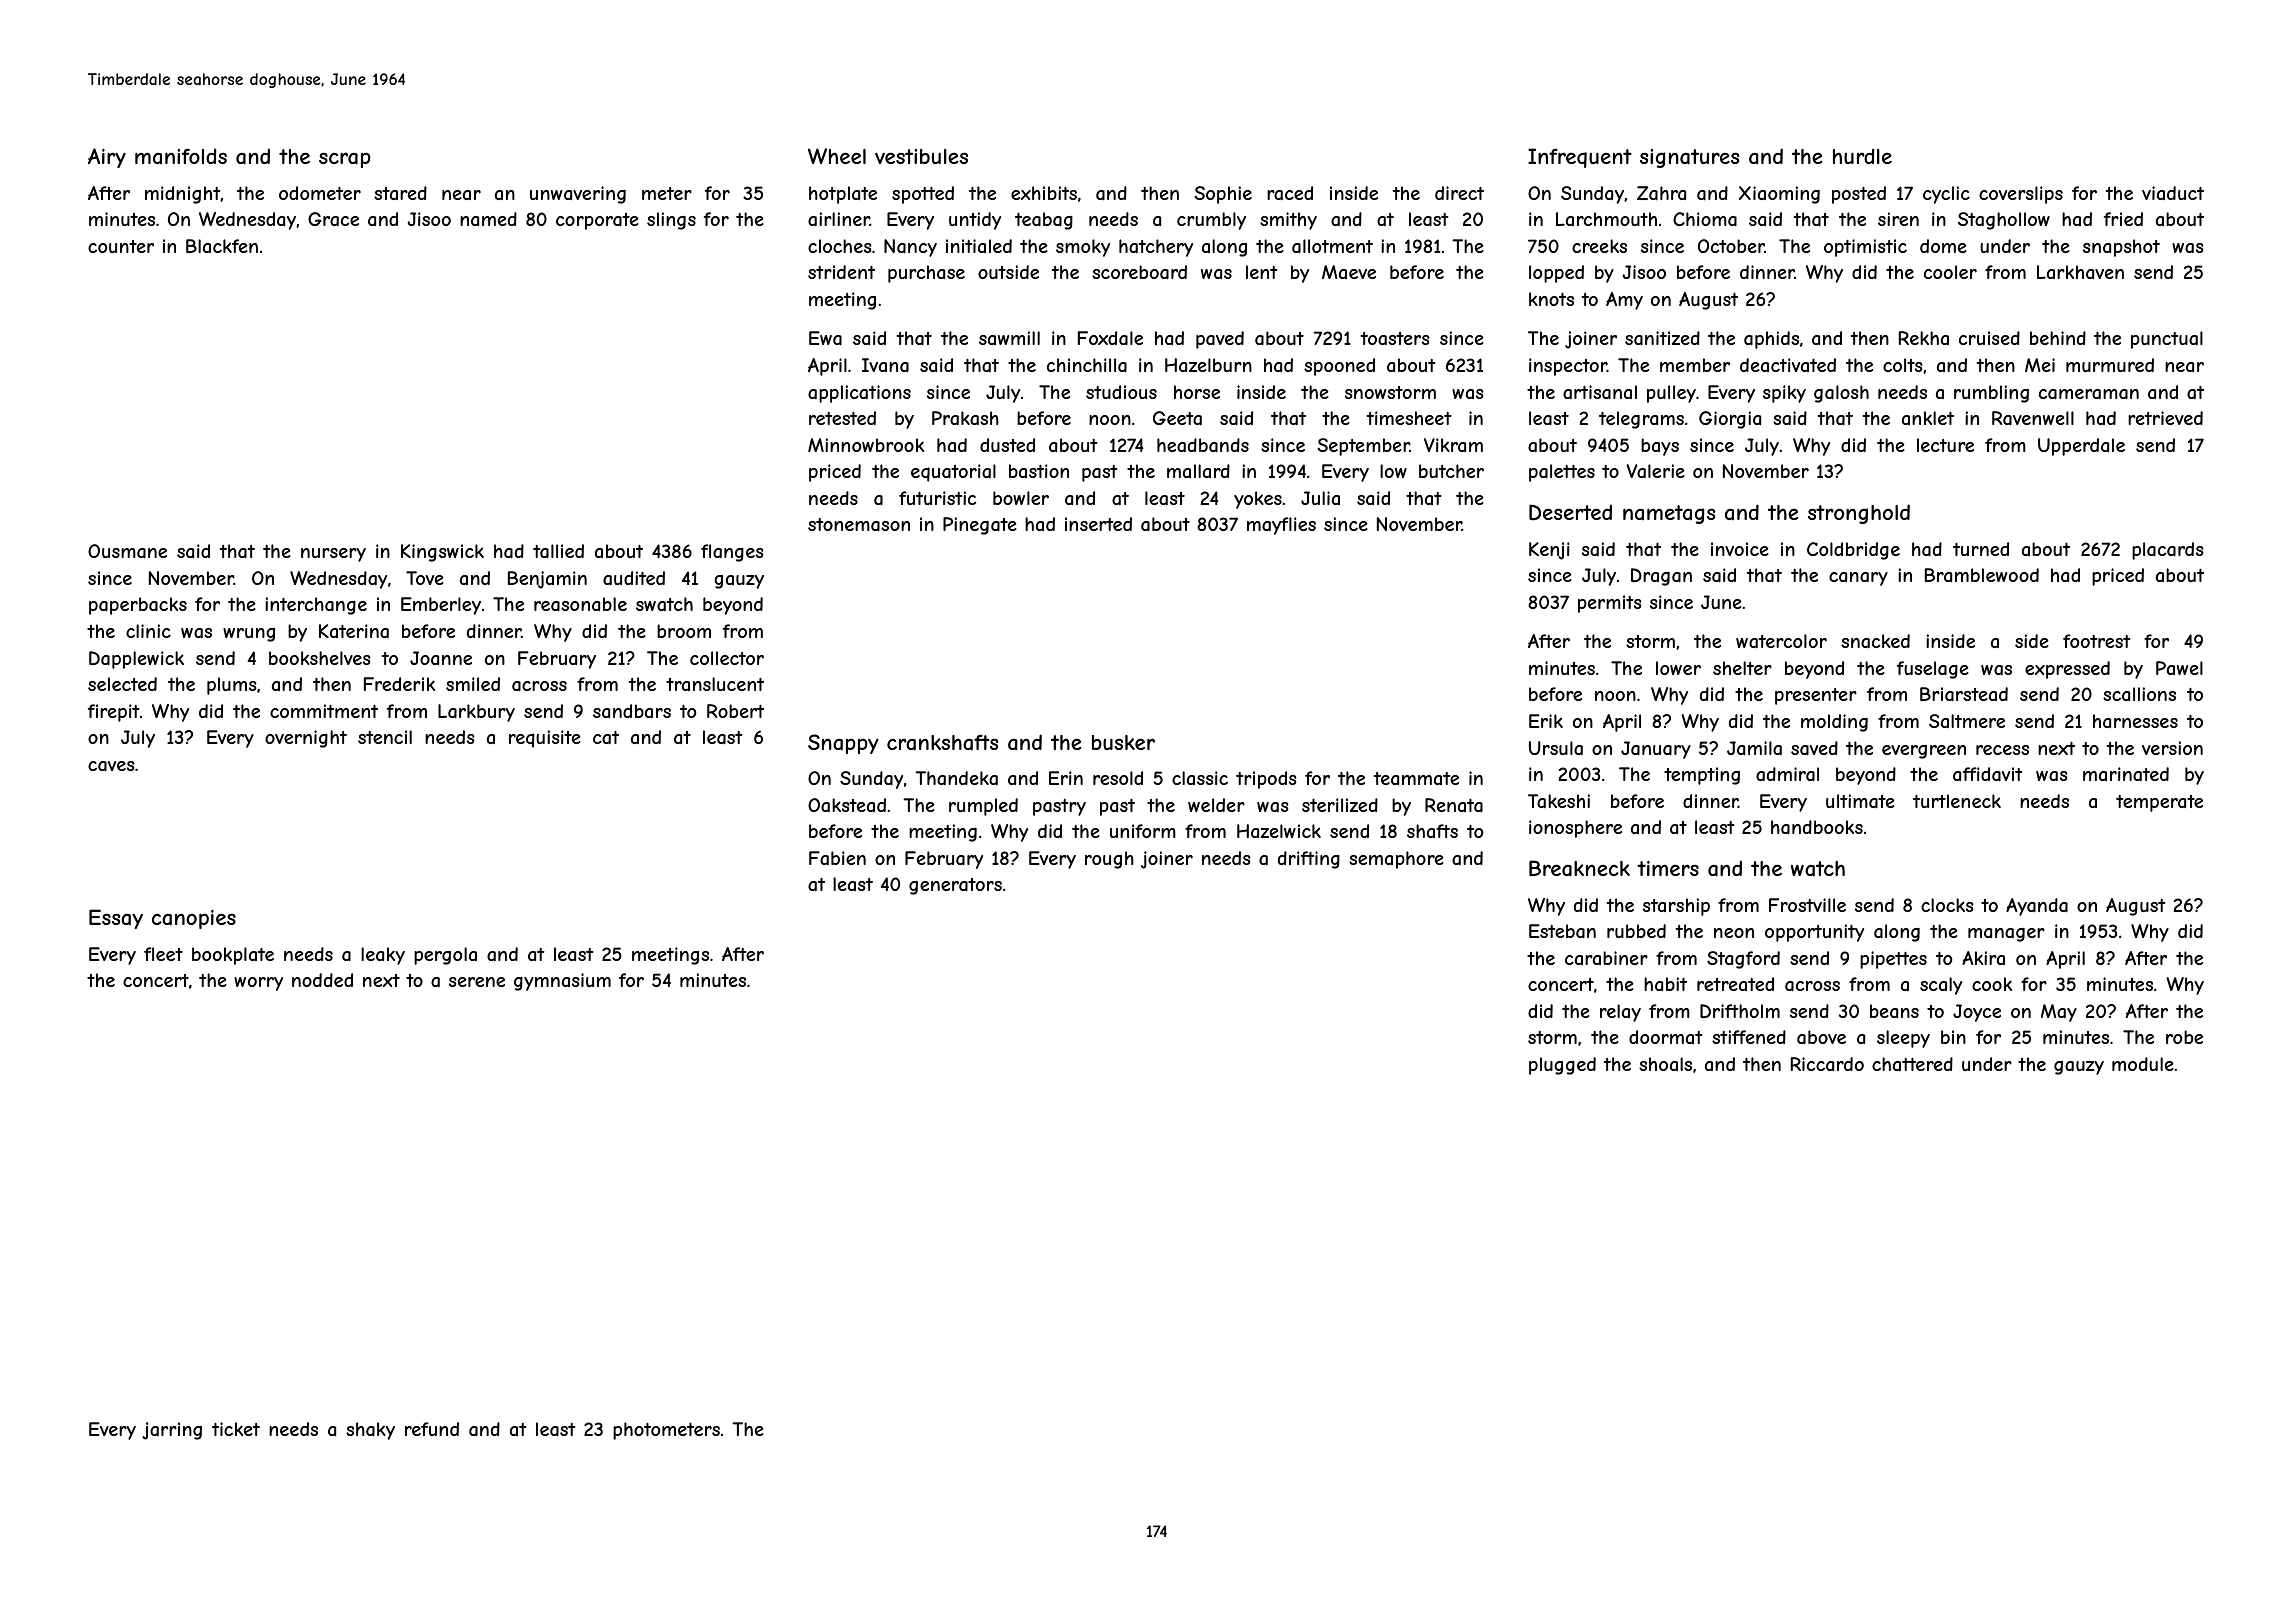 Image resolution: width=2292 pixels, height=1620 pixels. Describe the element at coordinates (727, 658) in the page. I see `collector` at that location.
